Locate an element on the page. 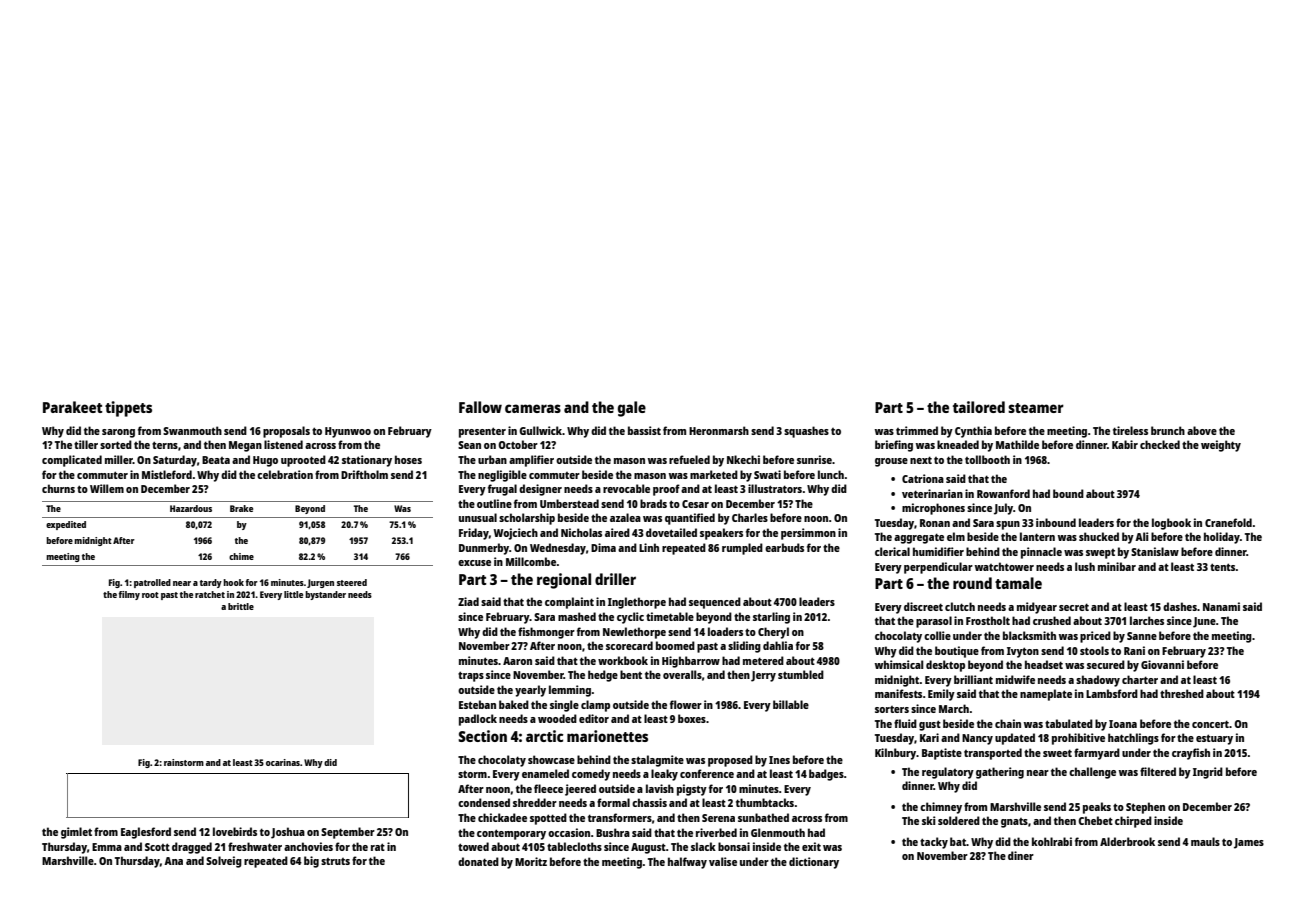 Image resolution: width=1308 pixels, height=924 pixels. Ivyton is located at coordinates (1023, 652).
